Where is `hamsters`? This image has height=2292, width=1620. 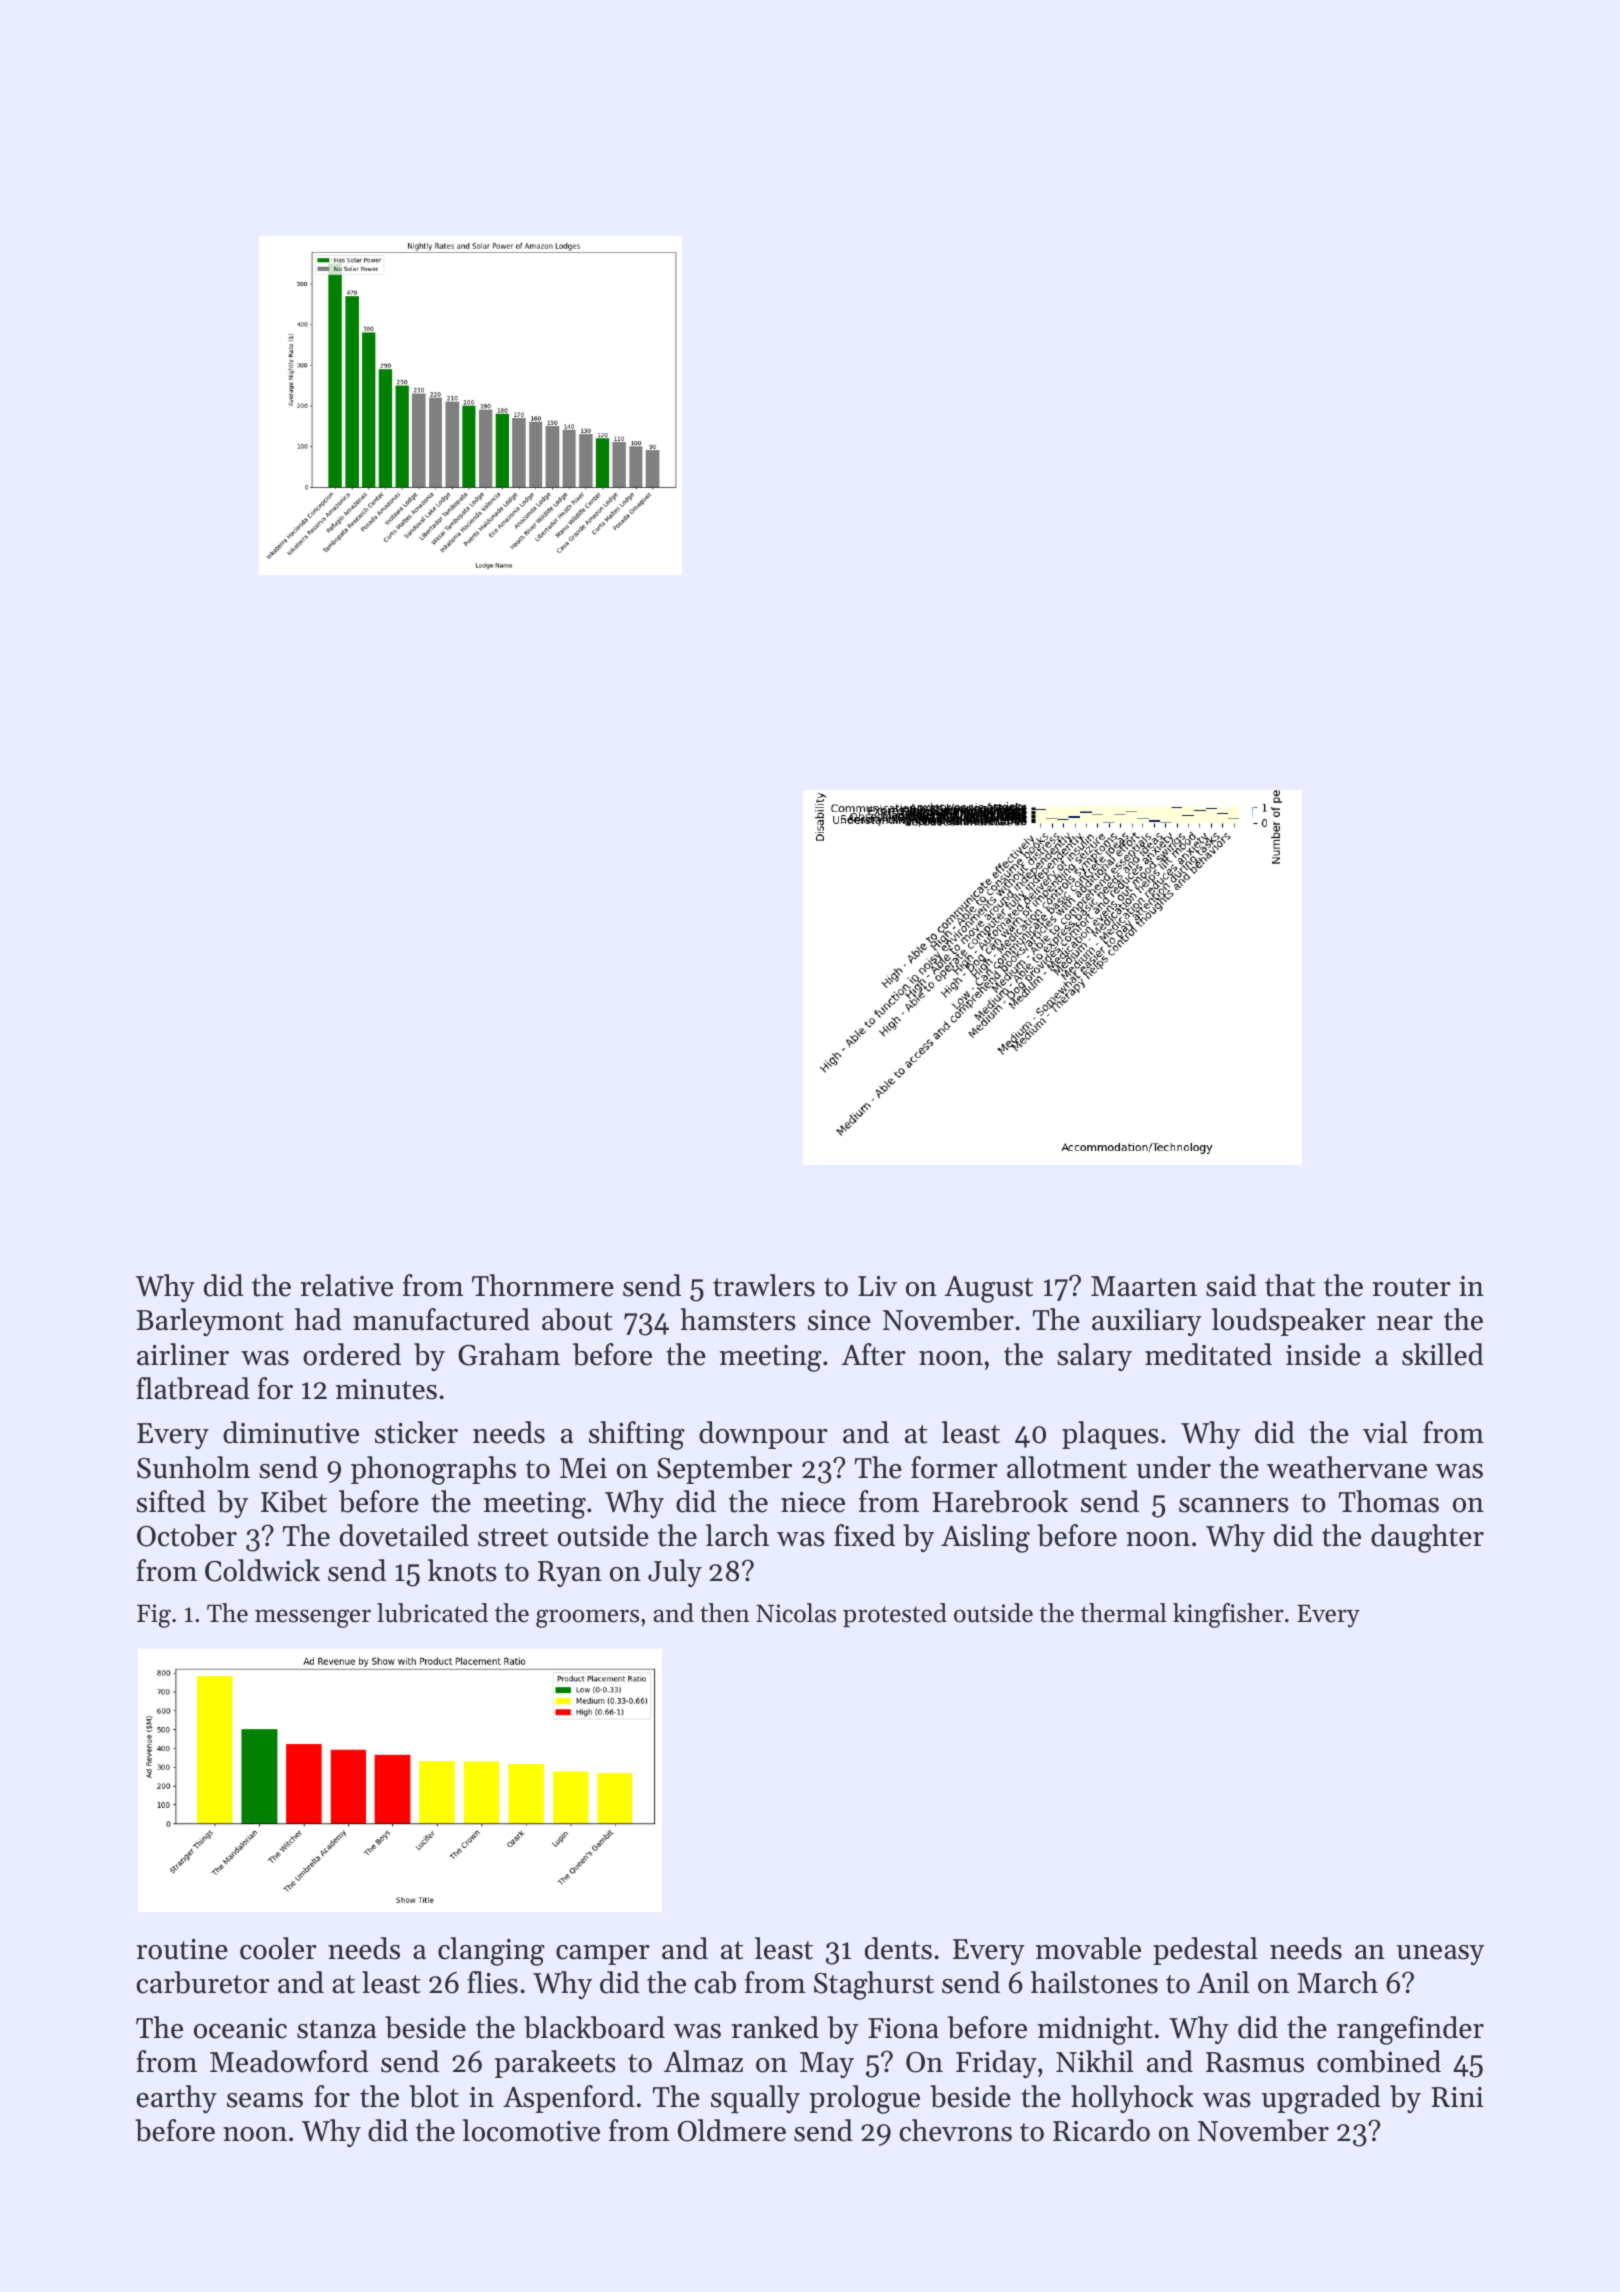 hamsters is located at coordinates (738, 1319).
